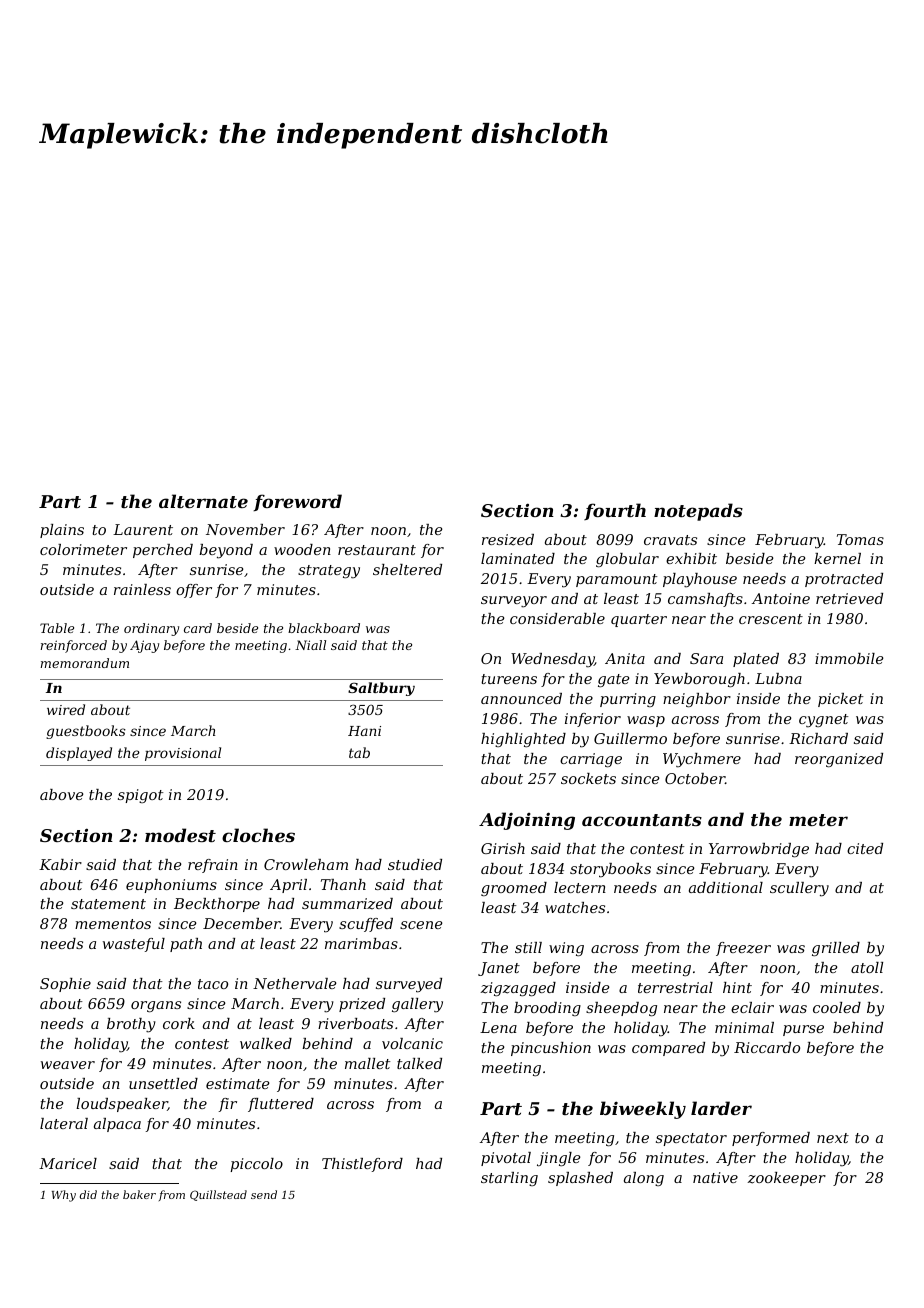  What do you see at coordinates (183, 754) in the screenshot?
I see `provisional` at bounding box center [183, 754].
